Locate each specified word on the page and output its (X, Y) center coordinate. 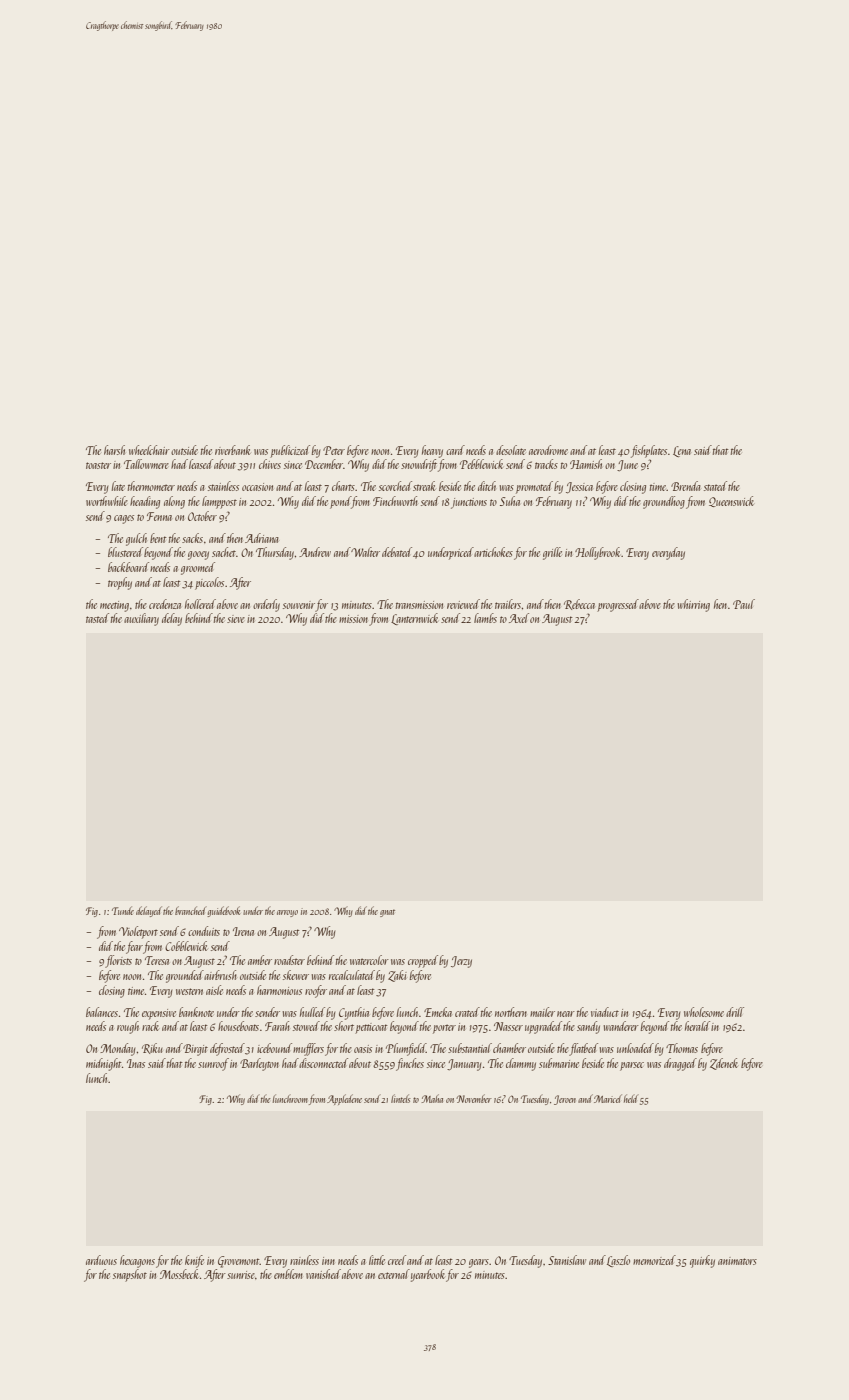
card (455, 450)
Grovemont (239, 1262)
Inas (136, 1063)
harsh (114, 450)
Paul (744, 604)
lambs (485, 618)
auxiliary (141, 619)
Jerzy (461, 962)
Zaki (397, 976)
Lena (682, 451)
